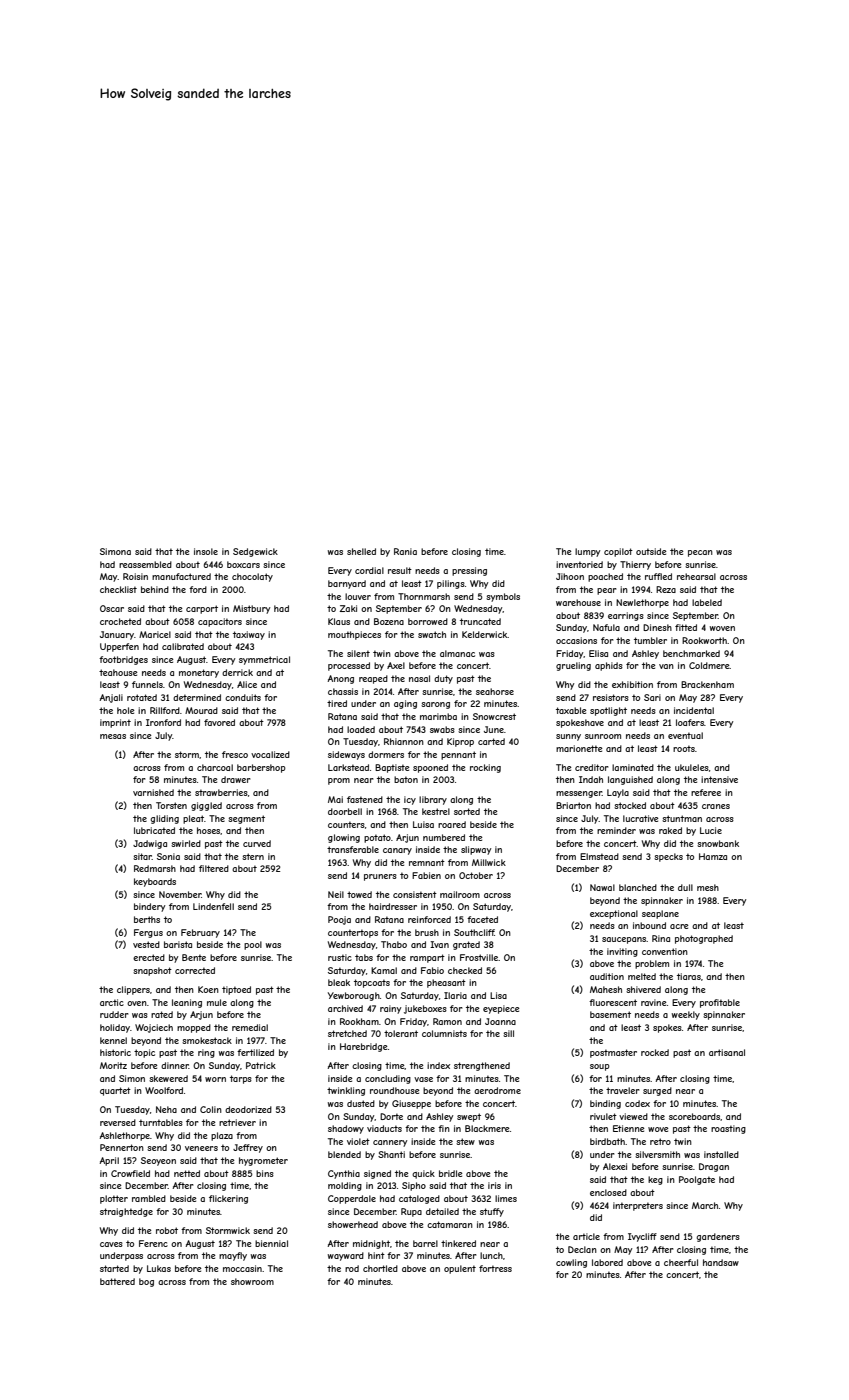 This document has width=849, height=1400. Describe the element at coordinates (494, 1185) in the document. I see `iris` at that location.
